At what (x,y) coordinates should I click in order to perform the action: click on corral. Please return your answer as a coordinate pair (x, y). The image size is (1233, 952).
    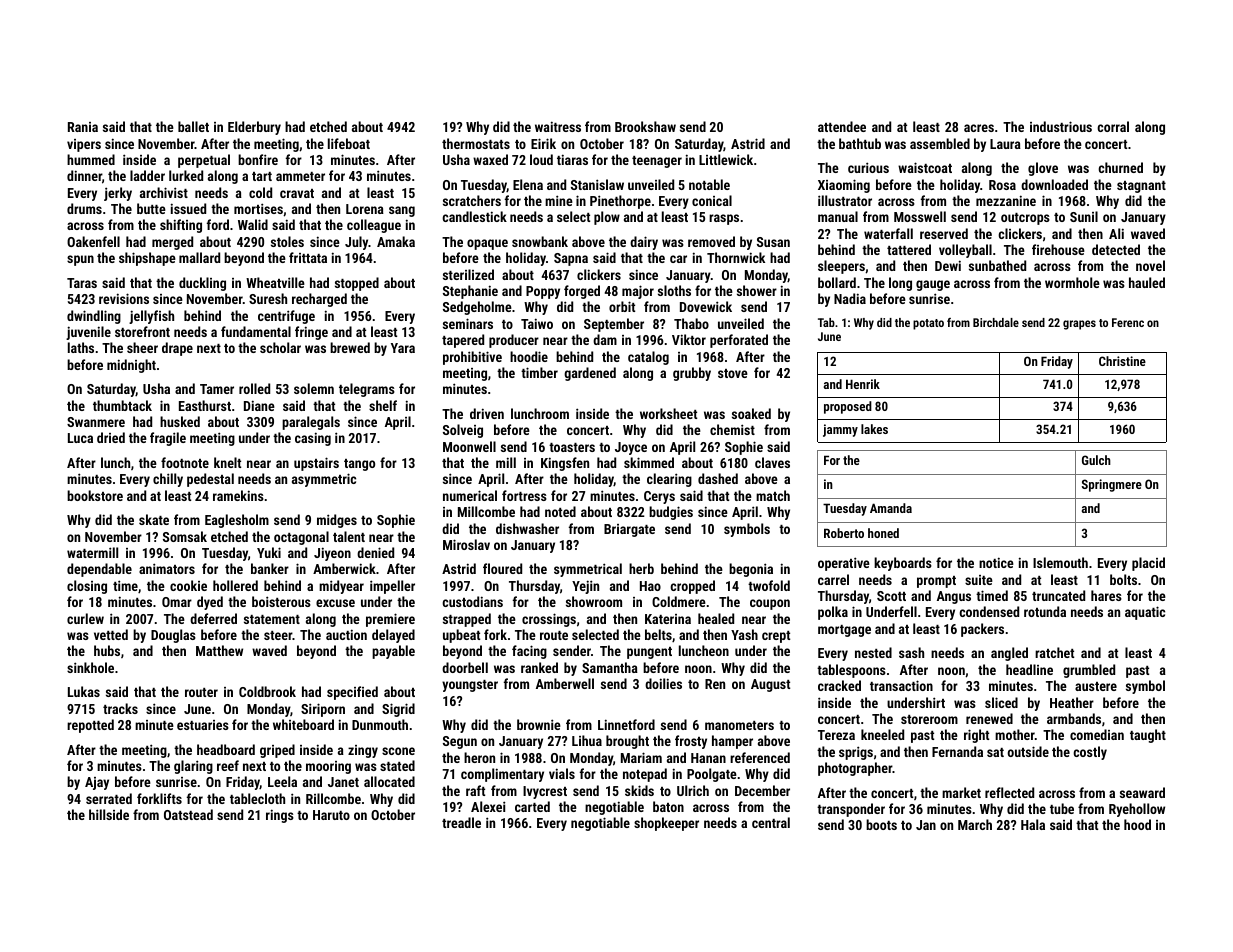
    Looking at the image, I should click on (1113, 126).
